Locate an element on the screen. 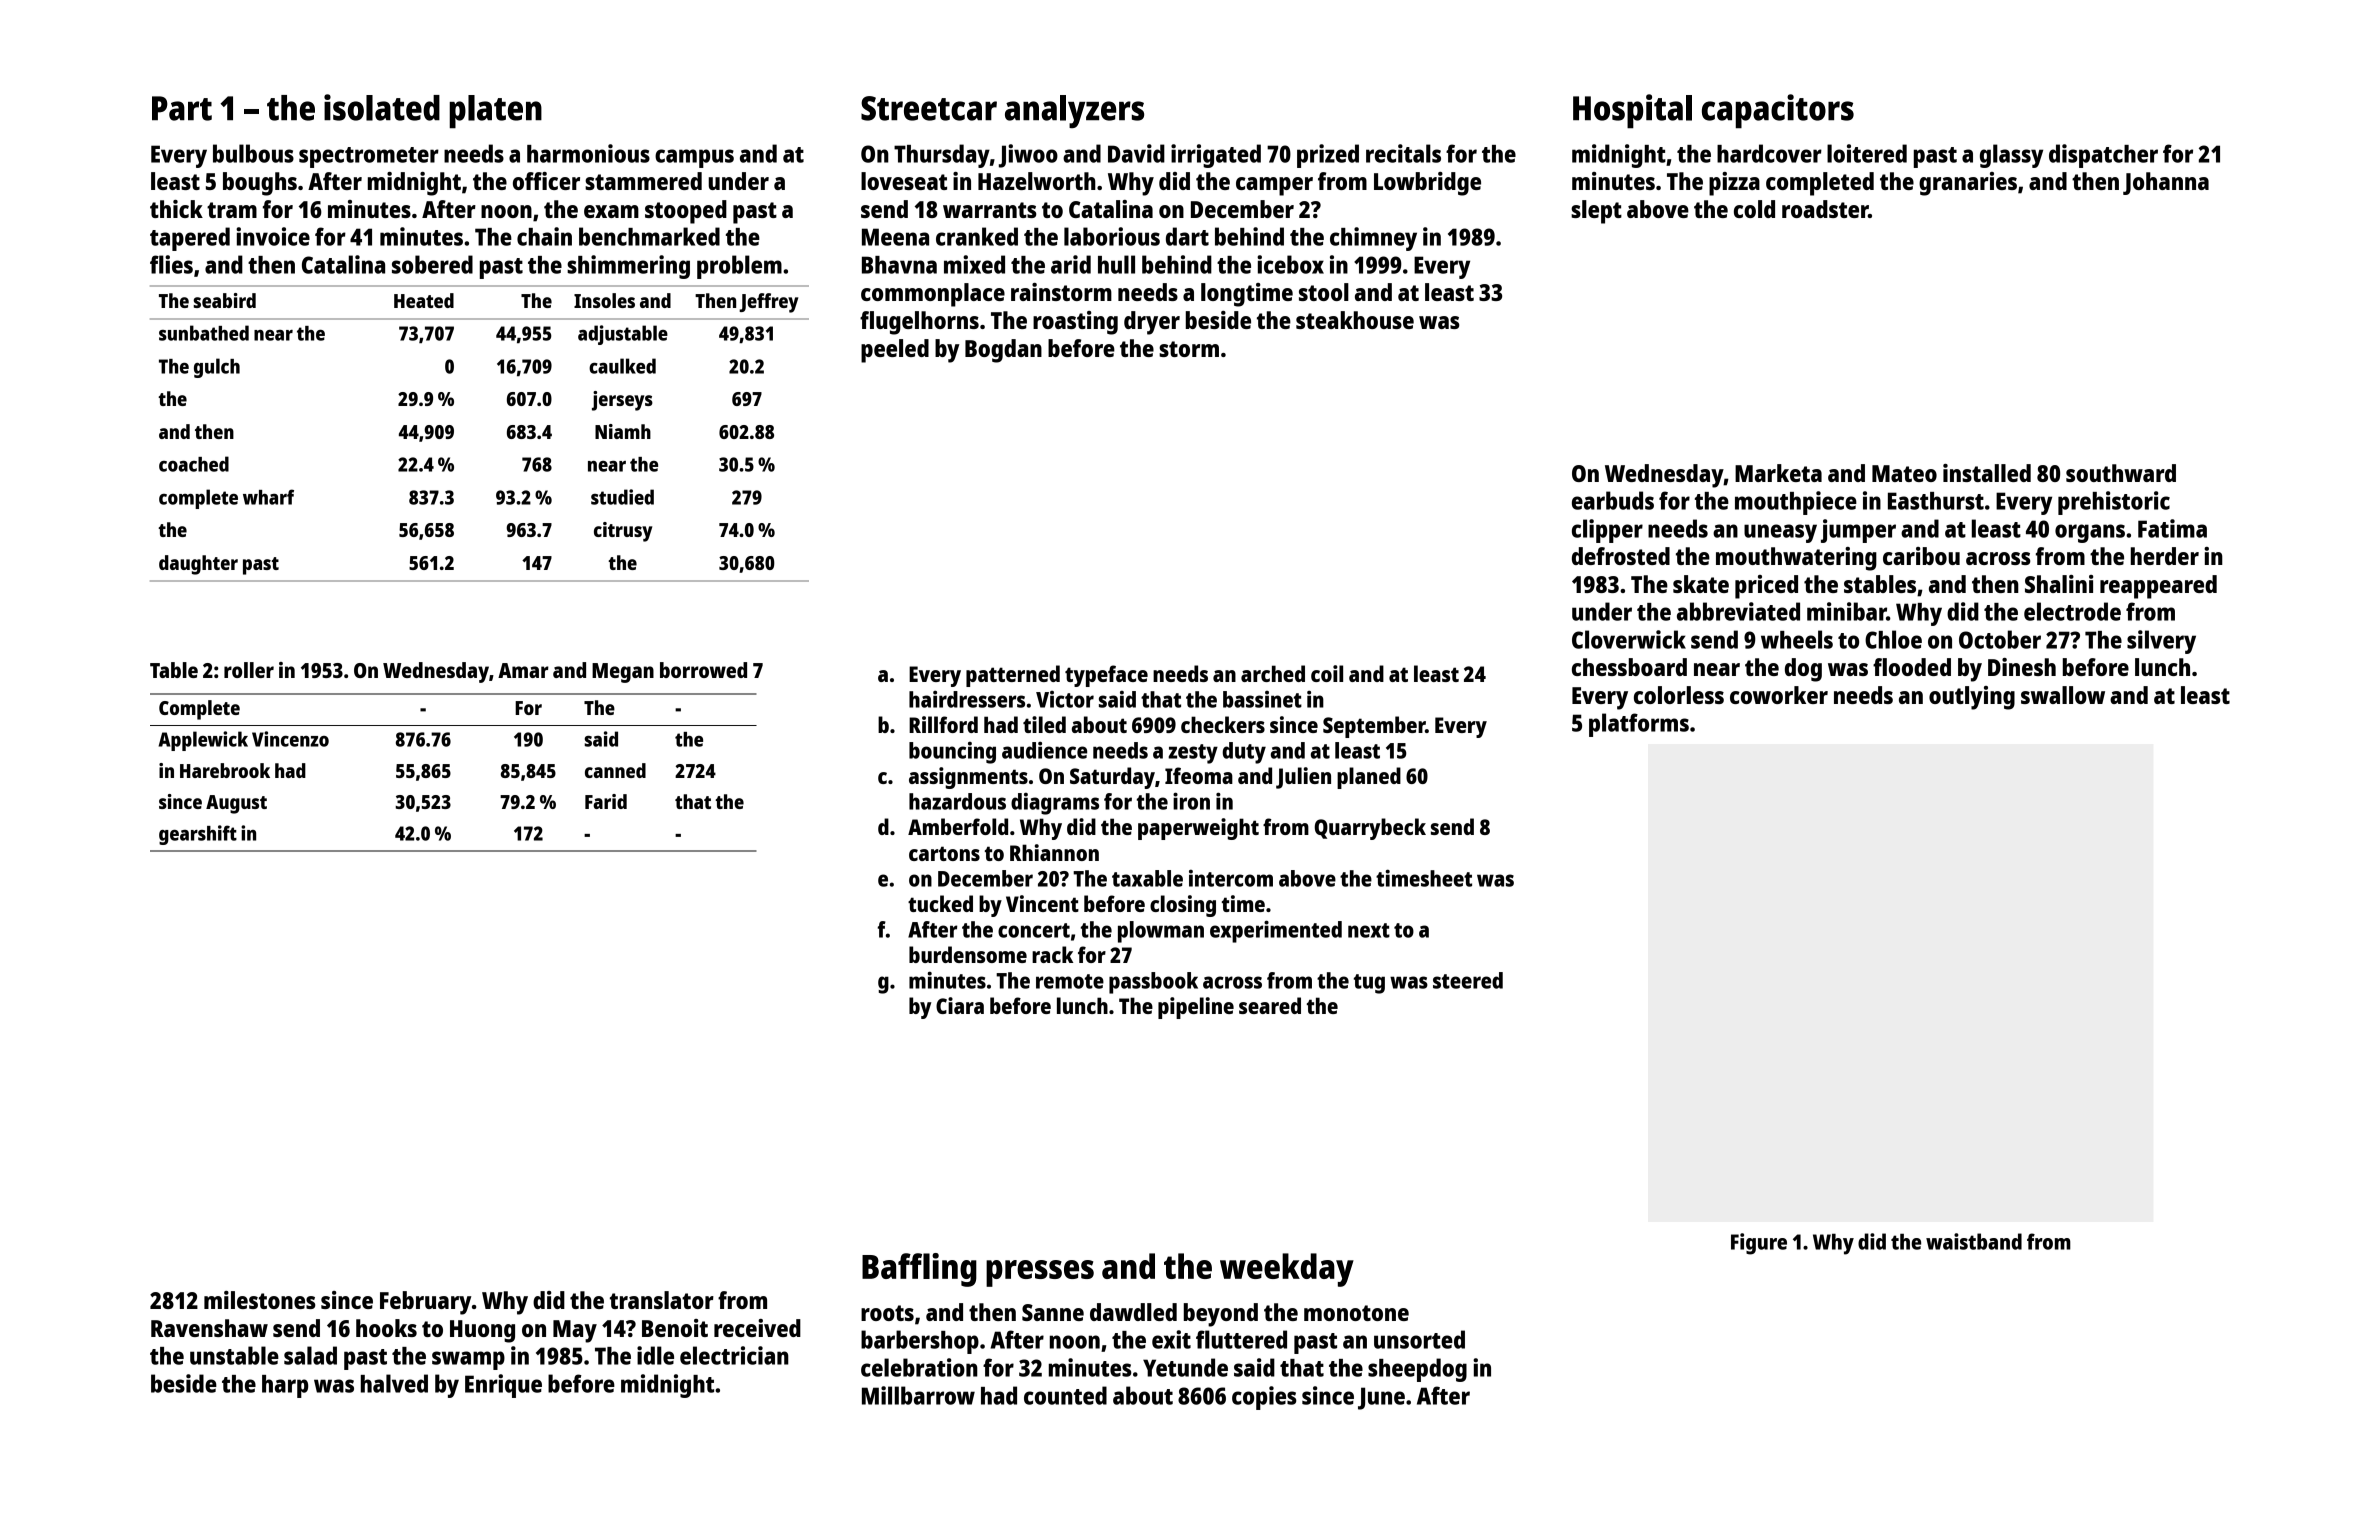 The width and height of the screenshot is (2380, 1540). milestones is located at coordinates (260, 1300).
